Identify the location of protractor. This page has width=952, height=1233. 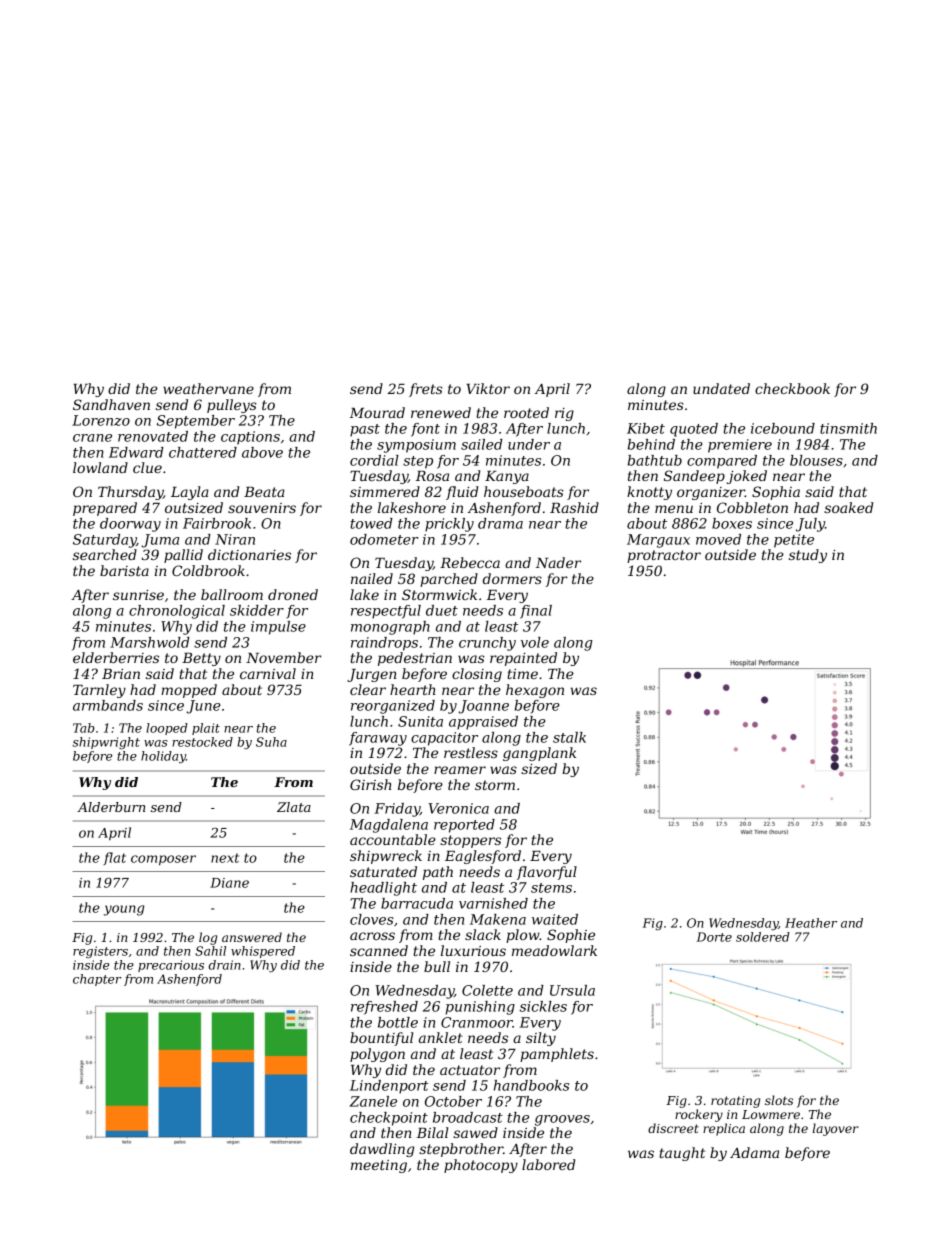
(664, 556).
